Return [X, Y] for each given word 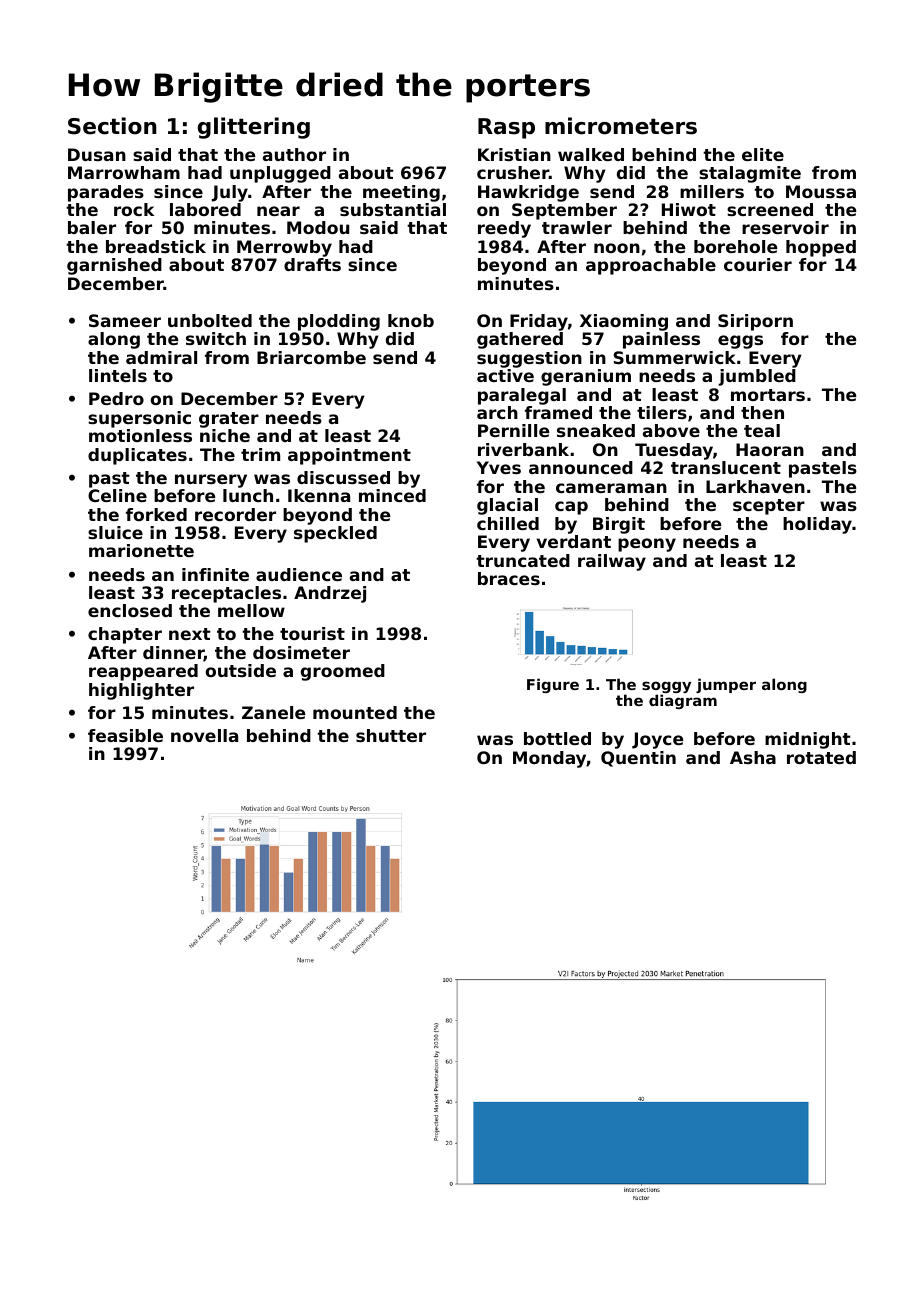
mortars [768, 395]
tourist [312, 633]
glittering [253, 128]
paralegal [522, 396]
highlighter [141, 691]
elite [763, 154]
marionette [141, 550]
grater [229, 420]
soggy [666, 687]
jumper [726, 685]
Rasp [506, 128]
